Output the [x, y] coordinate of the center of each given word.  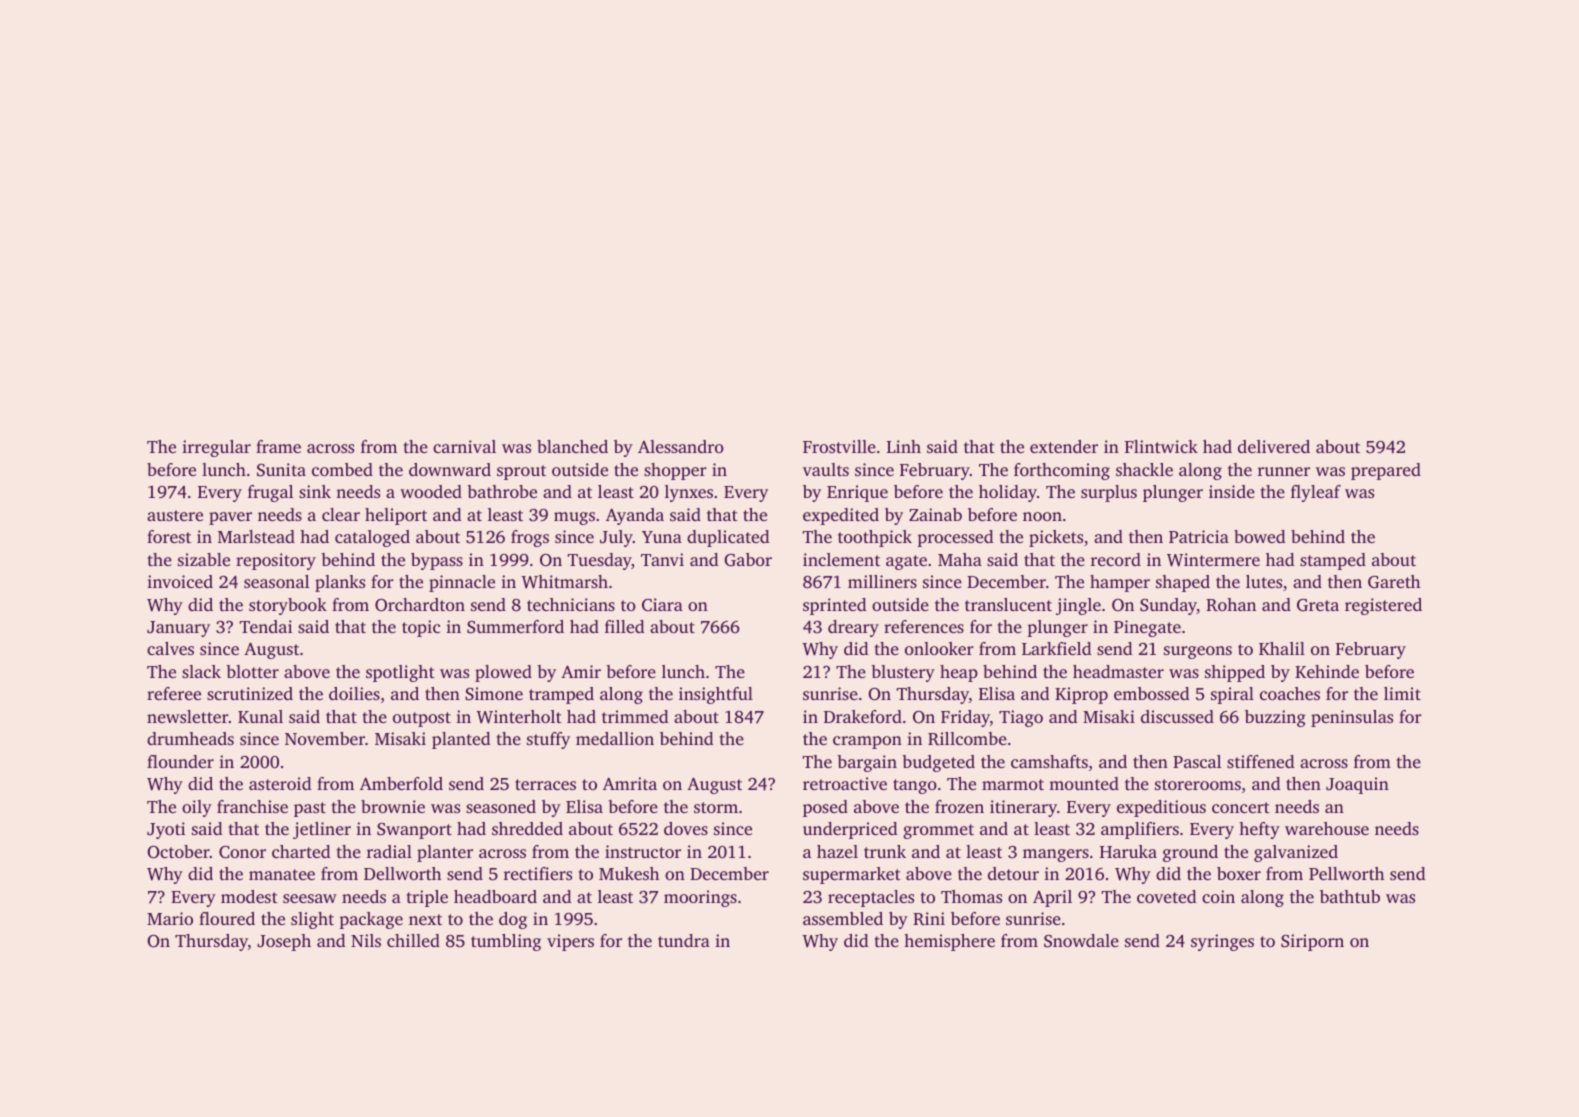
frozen [959, 806]
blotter [252, 671]
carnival [464, 446]
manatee [282, 874]
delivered [1274, 446]
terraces [545, 784]
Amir [581, 671]
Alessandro [681, 446]
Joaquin [1357, 785]
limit [1402, 693]
